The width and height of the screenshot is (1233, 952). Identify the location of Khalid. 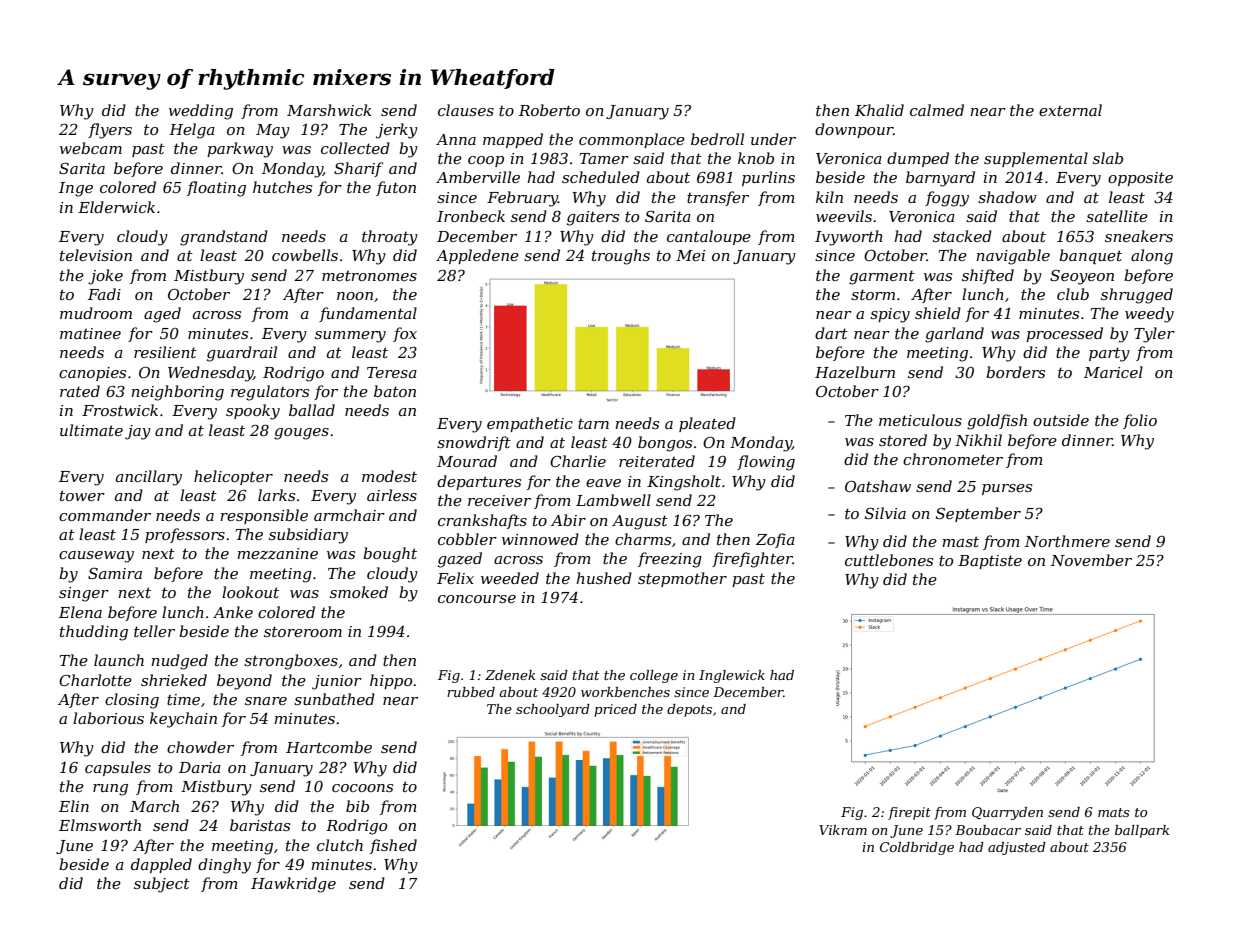
(879, 110).
